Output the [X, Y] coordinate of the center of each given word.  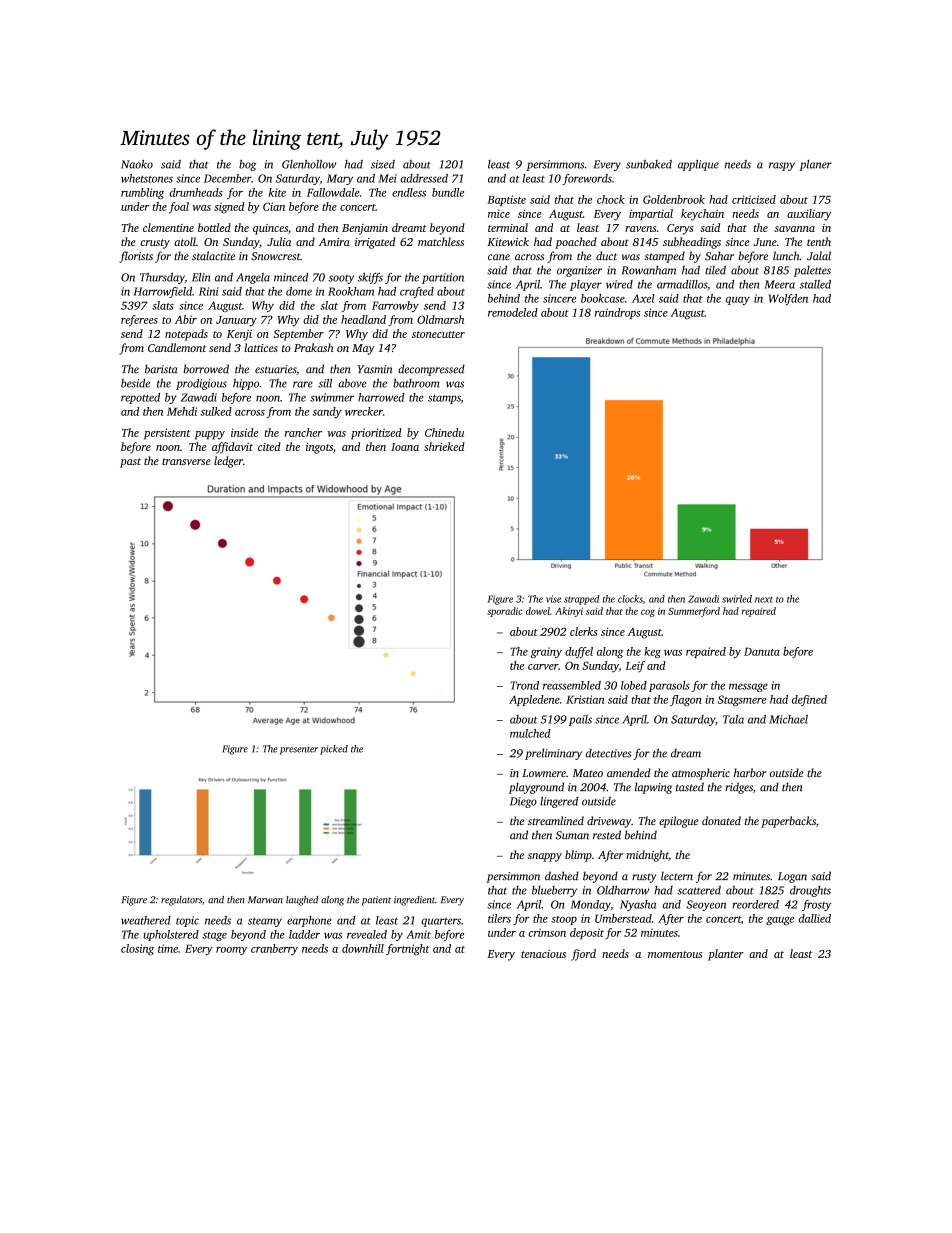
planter [726, 955]
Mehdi [182, 411]
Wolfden [788, 299]
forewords [587, 179]
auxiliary [809, 215]
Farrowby [395, 306]
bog [247, 165]
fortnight [408, 949]
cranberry [274, 949]
